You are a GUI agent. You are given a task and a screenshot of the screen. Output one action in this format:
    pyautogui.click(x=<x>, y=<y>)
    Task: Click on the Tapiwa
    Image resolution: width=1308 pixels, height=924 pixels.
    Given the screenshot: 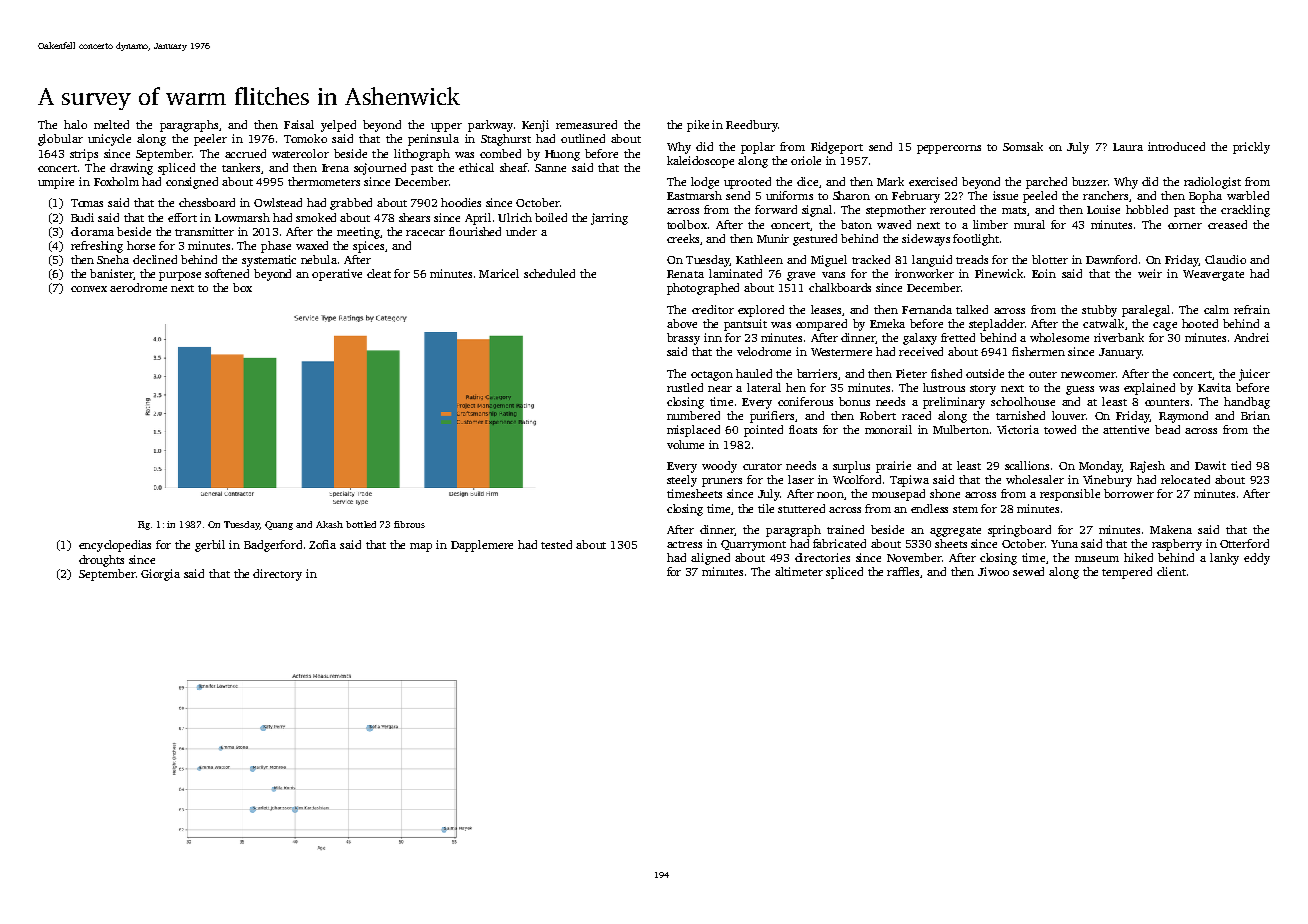 What is the action you would take?
    pyautogui.click(x=909, y=481)
